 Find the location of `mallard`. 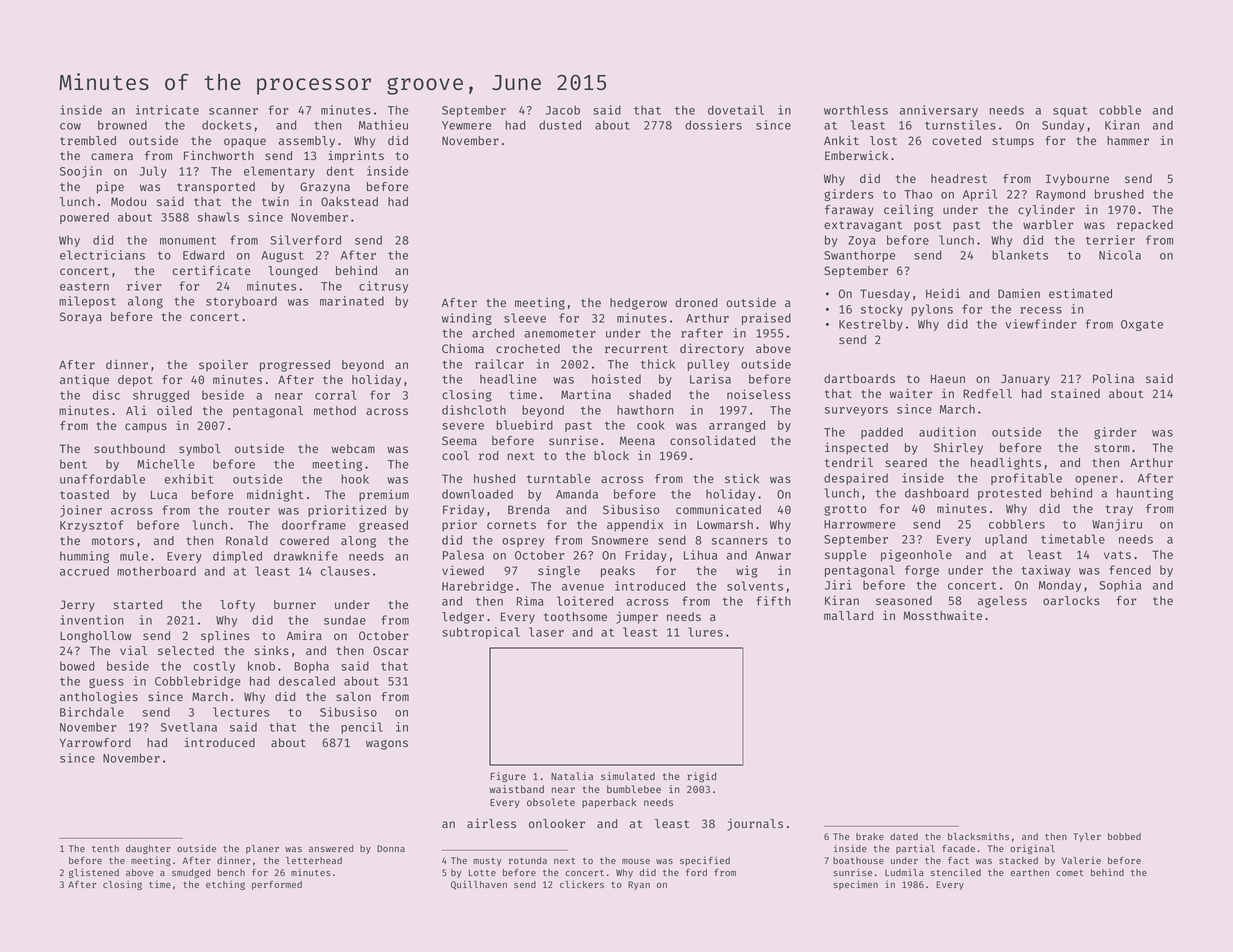

mallard is located at coordinates (848, 615).
